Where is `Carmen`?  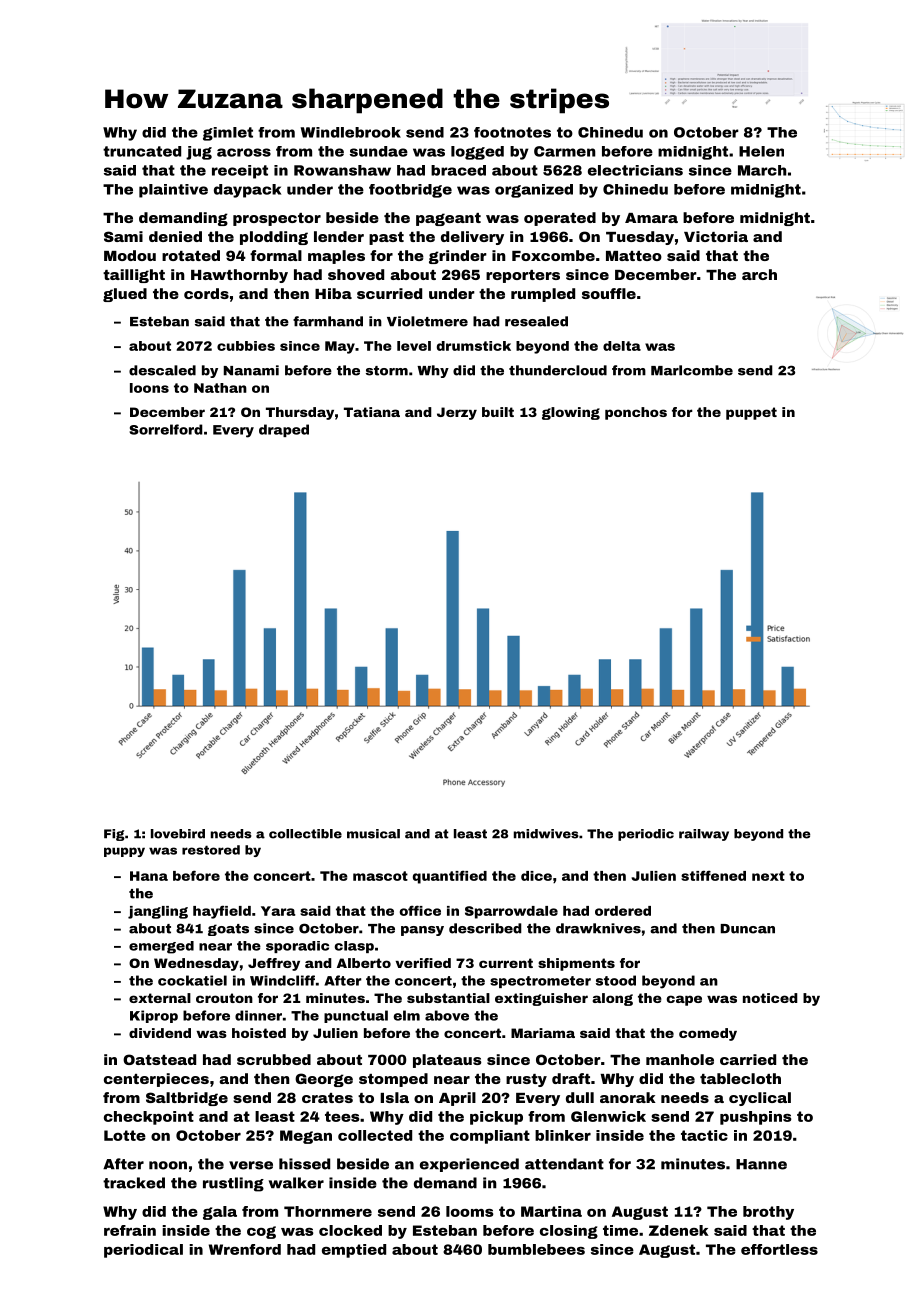 Carmen is located at coordinates (565, 151).
